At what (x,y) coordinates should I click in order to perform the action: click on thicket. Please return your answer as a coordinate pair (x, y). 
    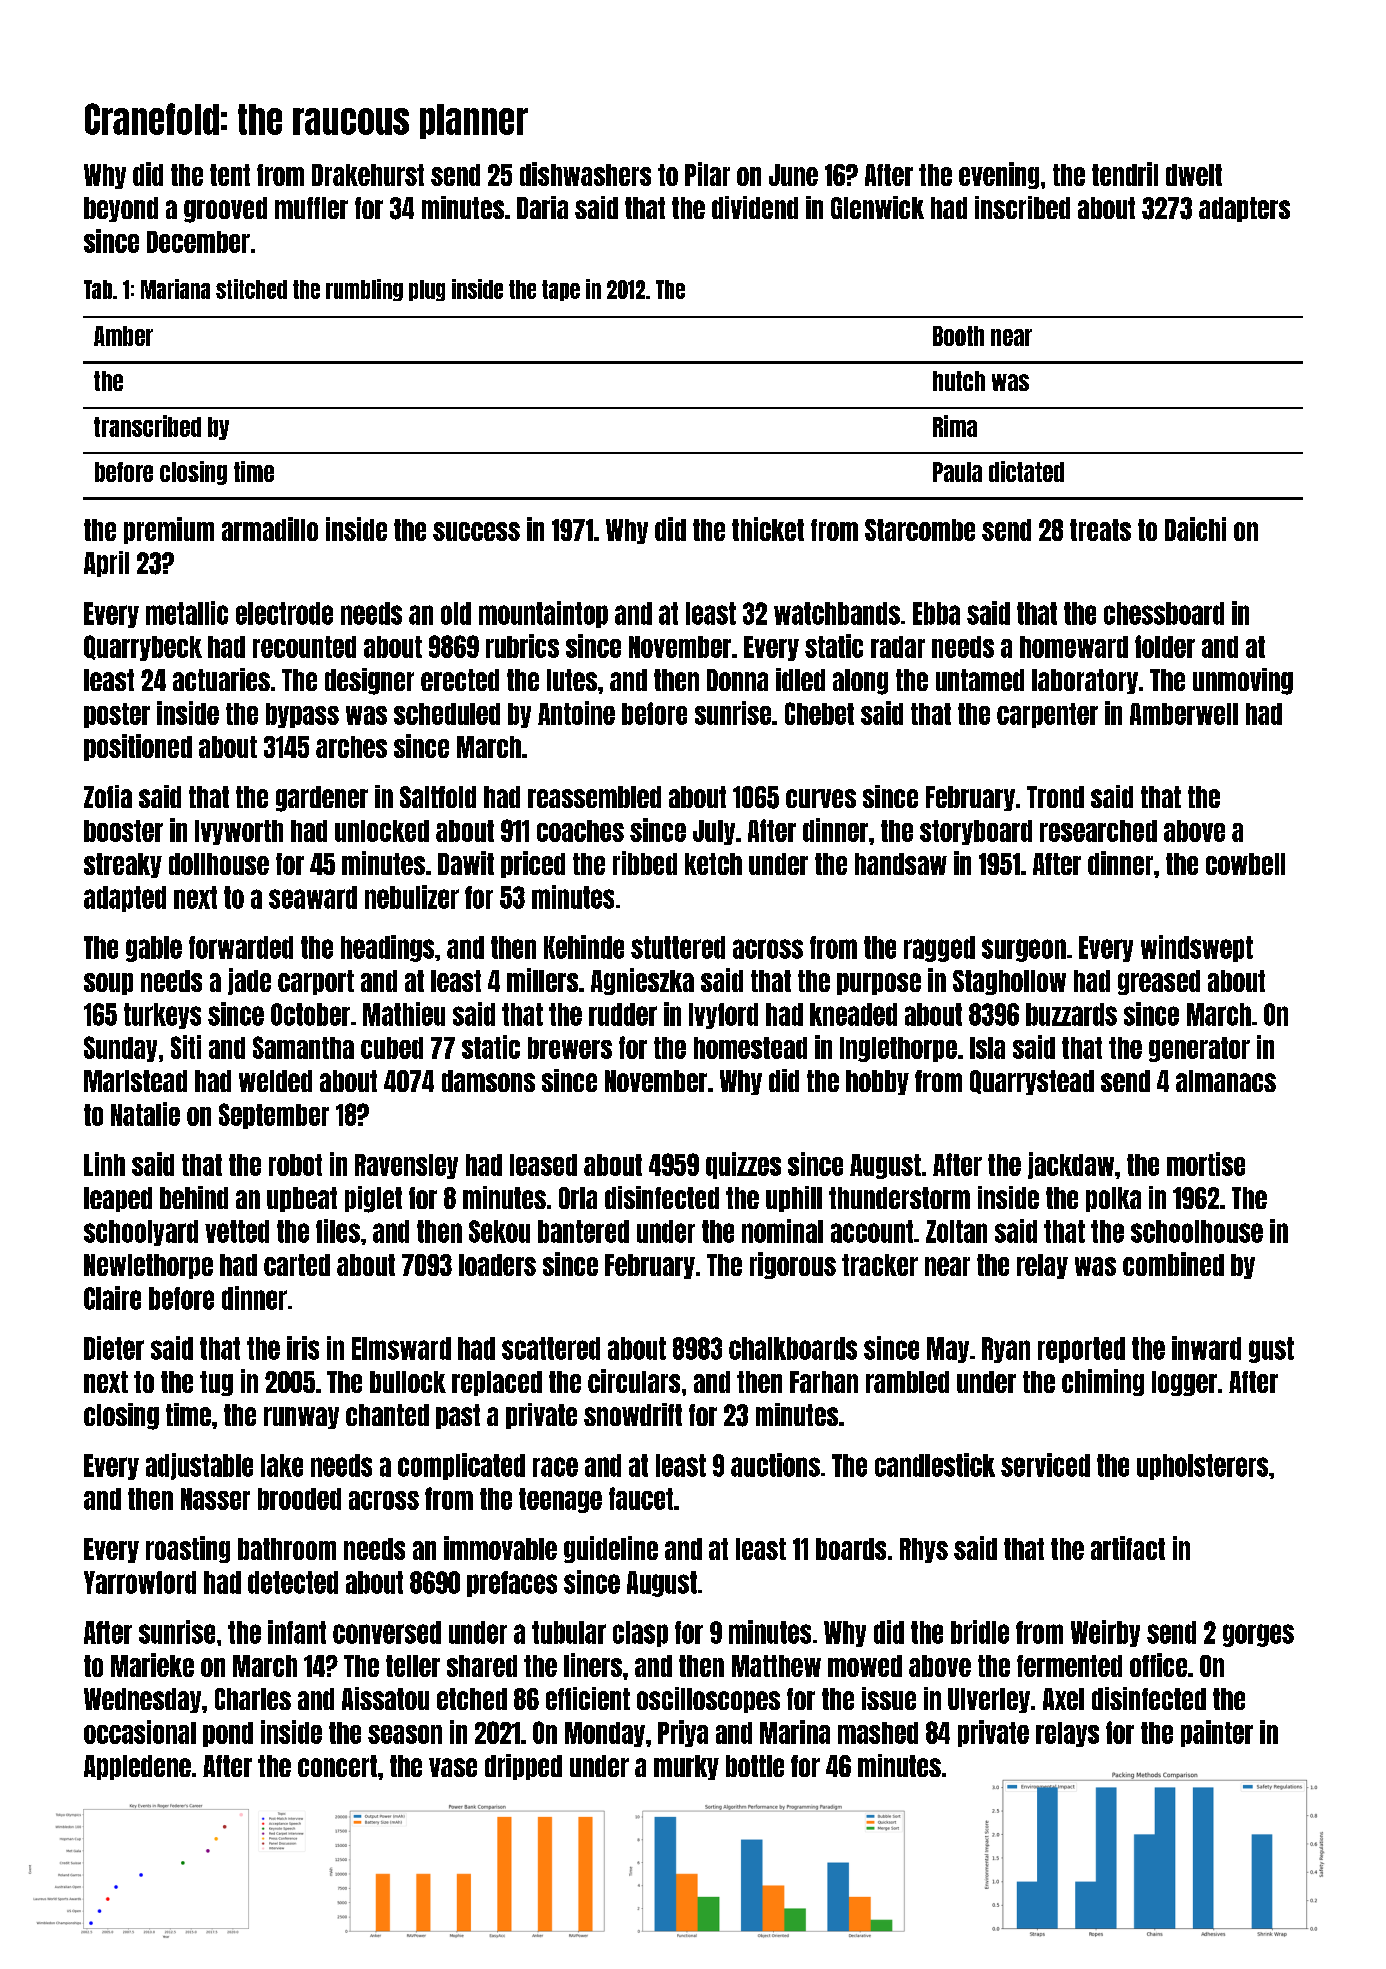
    Looking at the image, I should click on (768, 529).
